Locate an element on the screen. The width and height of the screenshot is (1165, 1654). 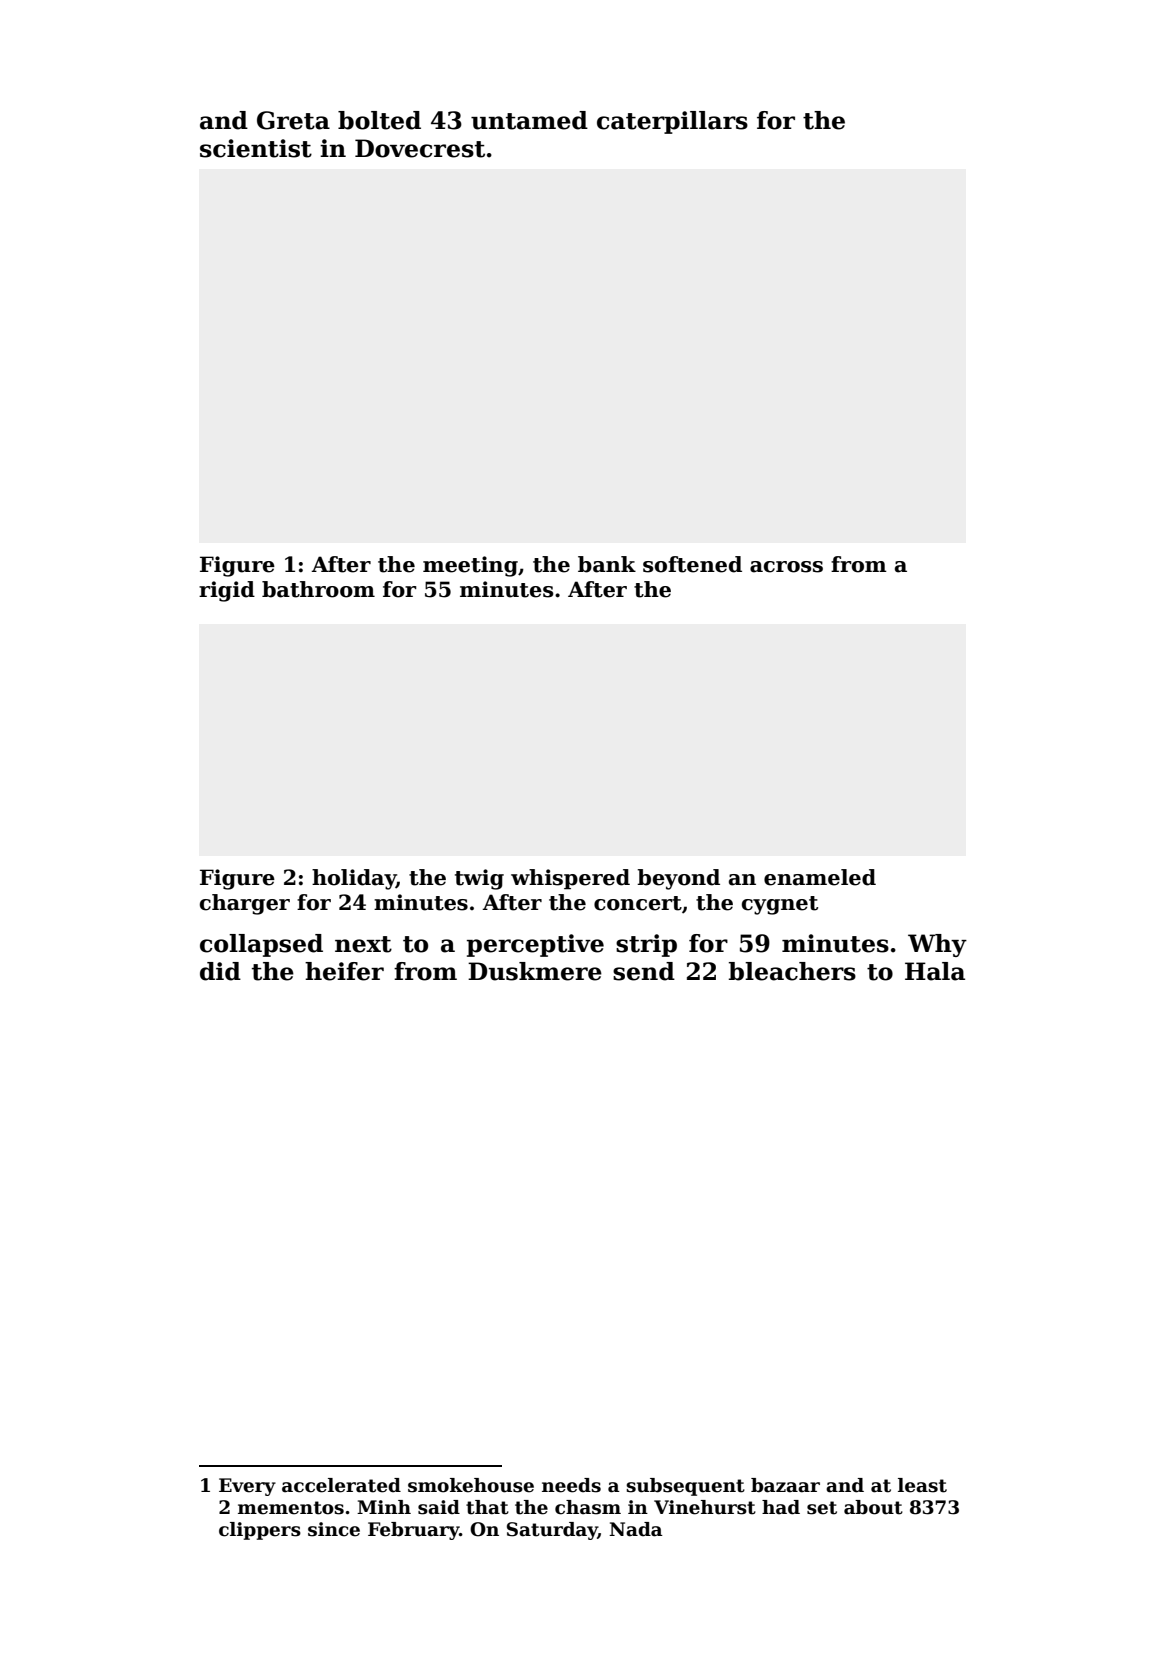
caterpillars is located at coordinates (672, 122).
